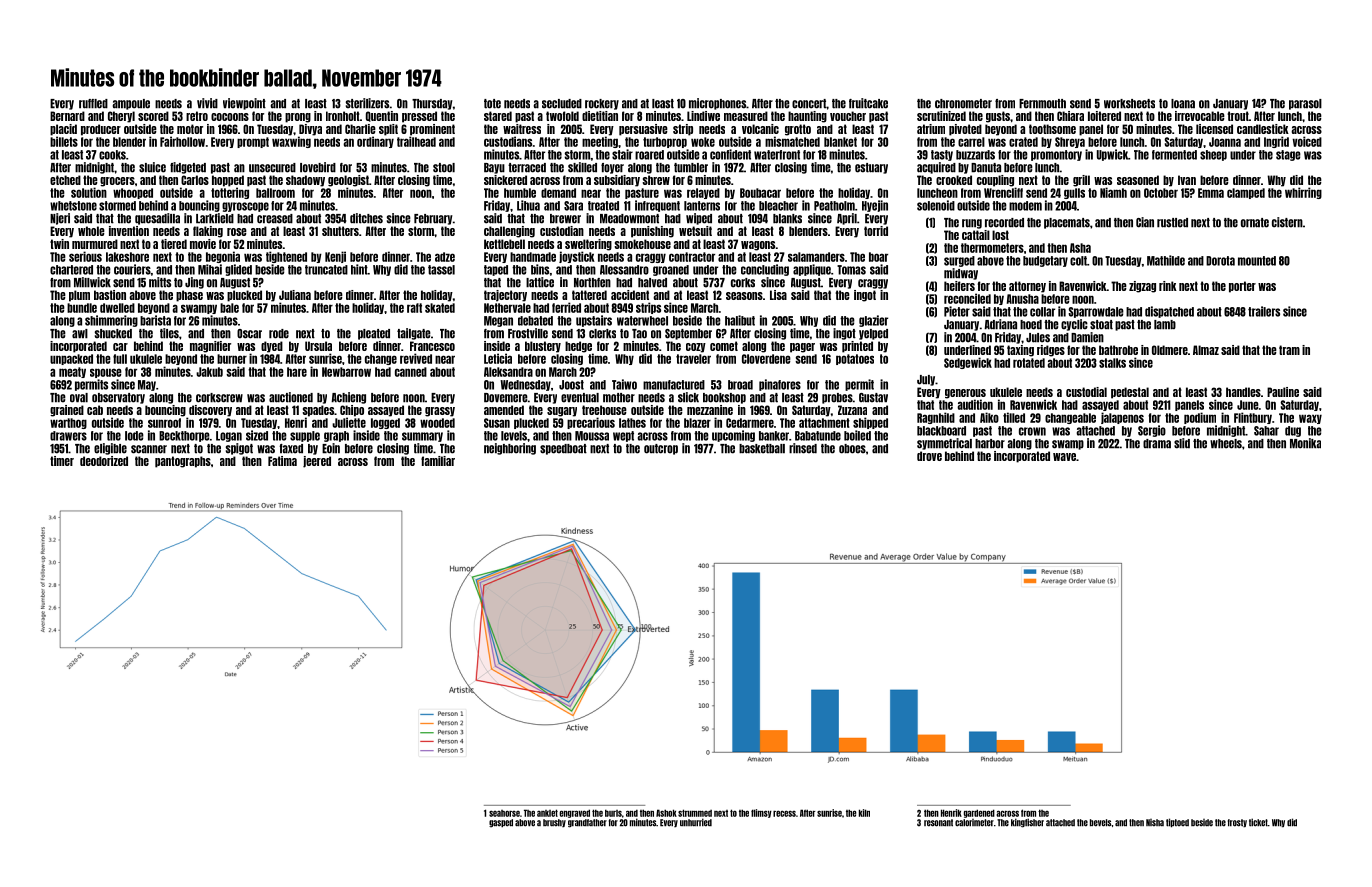 This document has width=1372, height=887. I want to click on wiped, so click(699, 219).
